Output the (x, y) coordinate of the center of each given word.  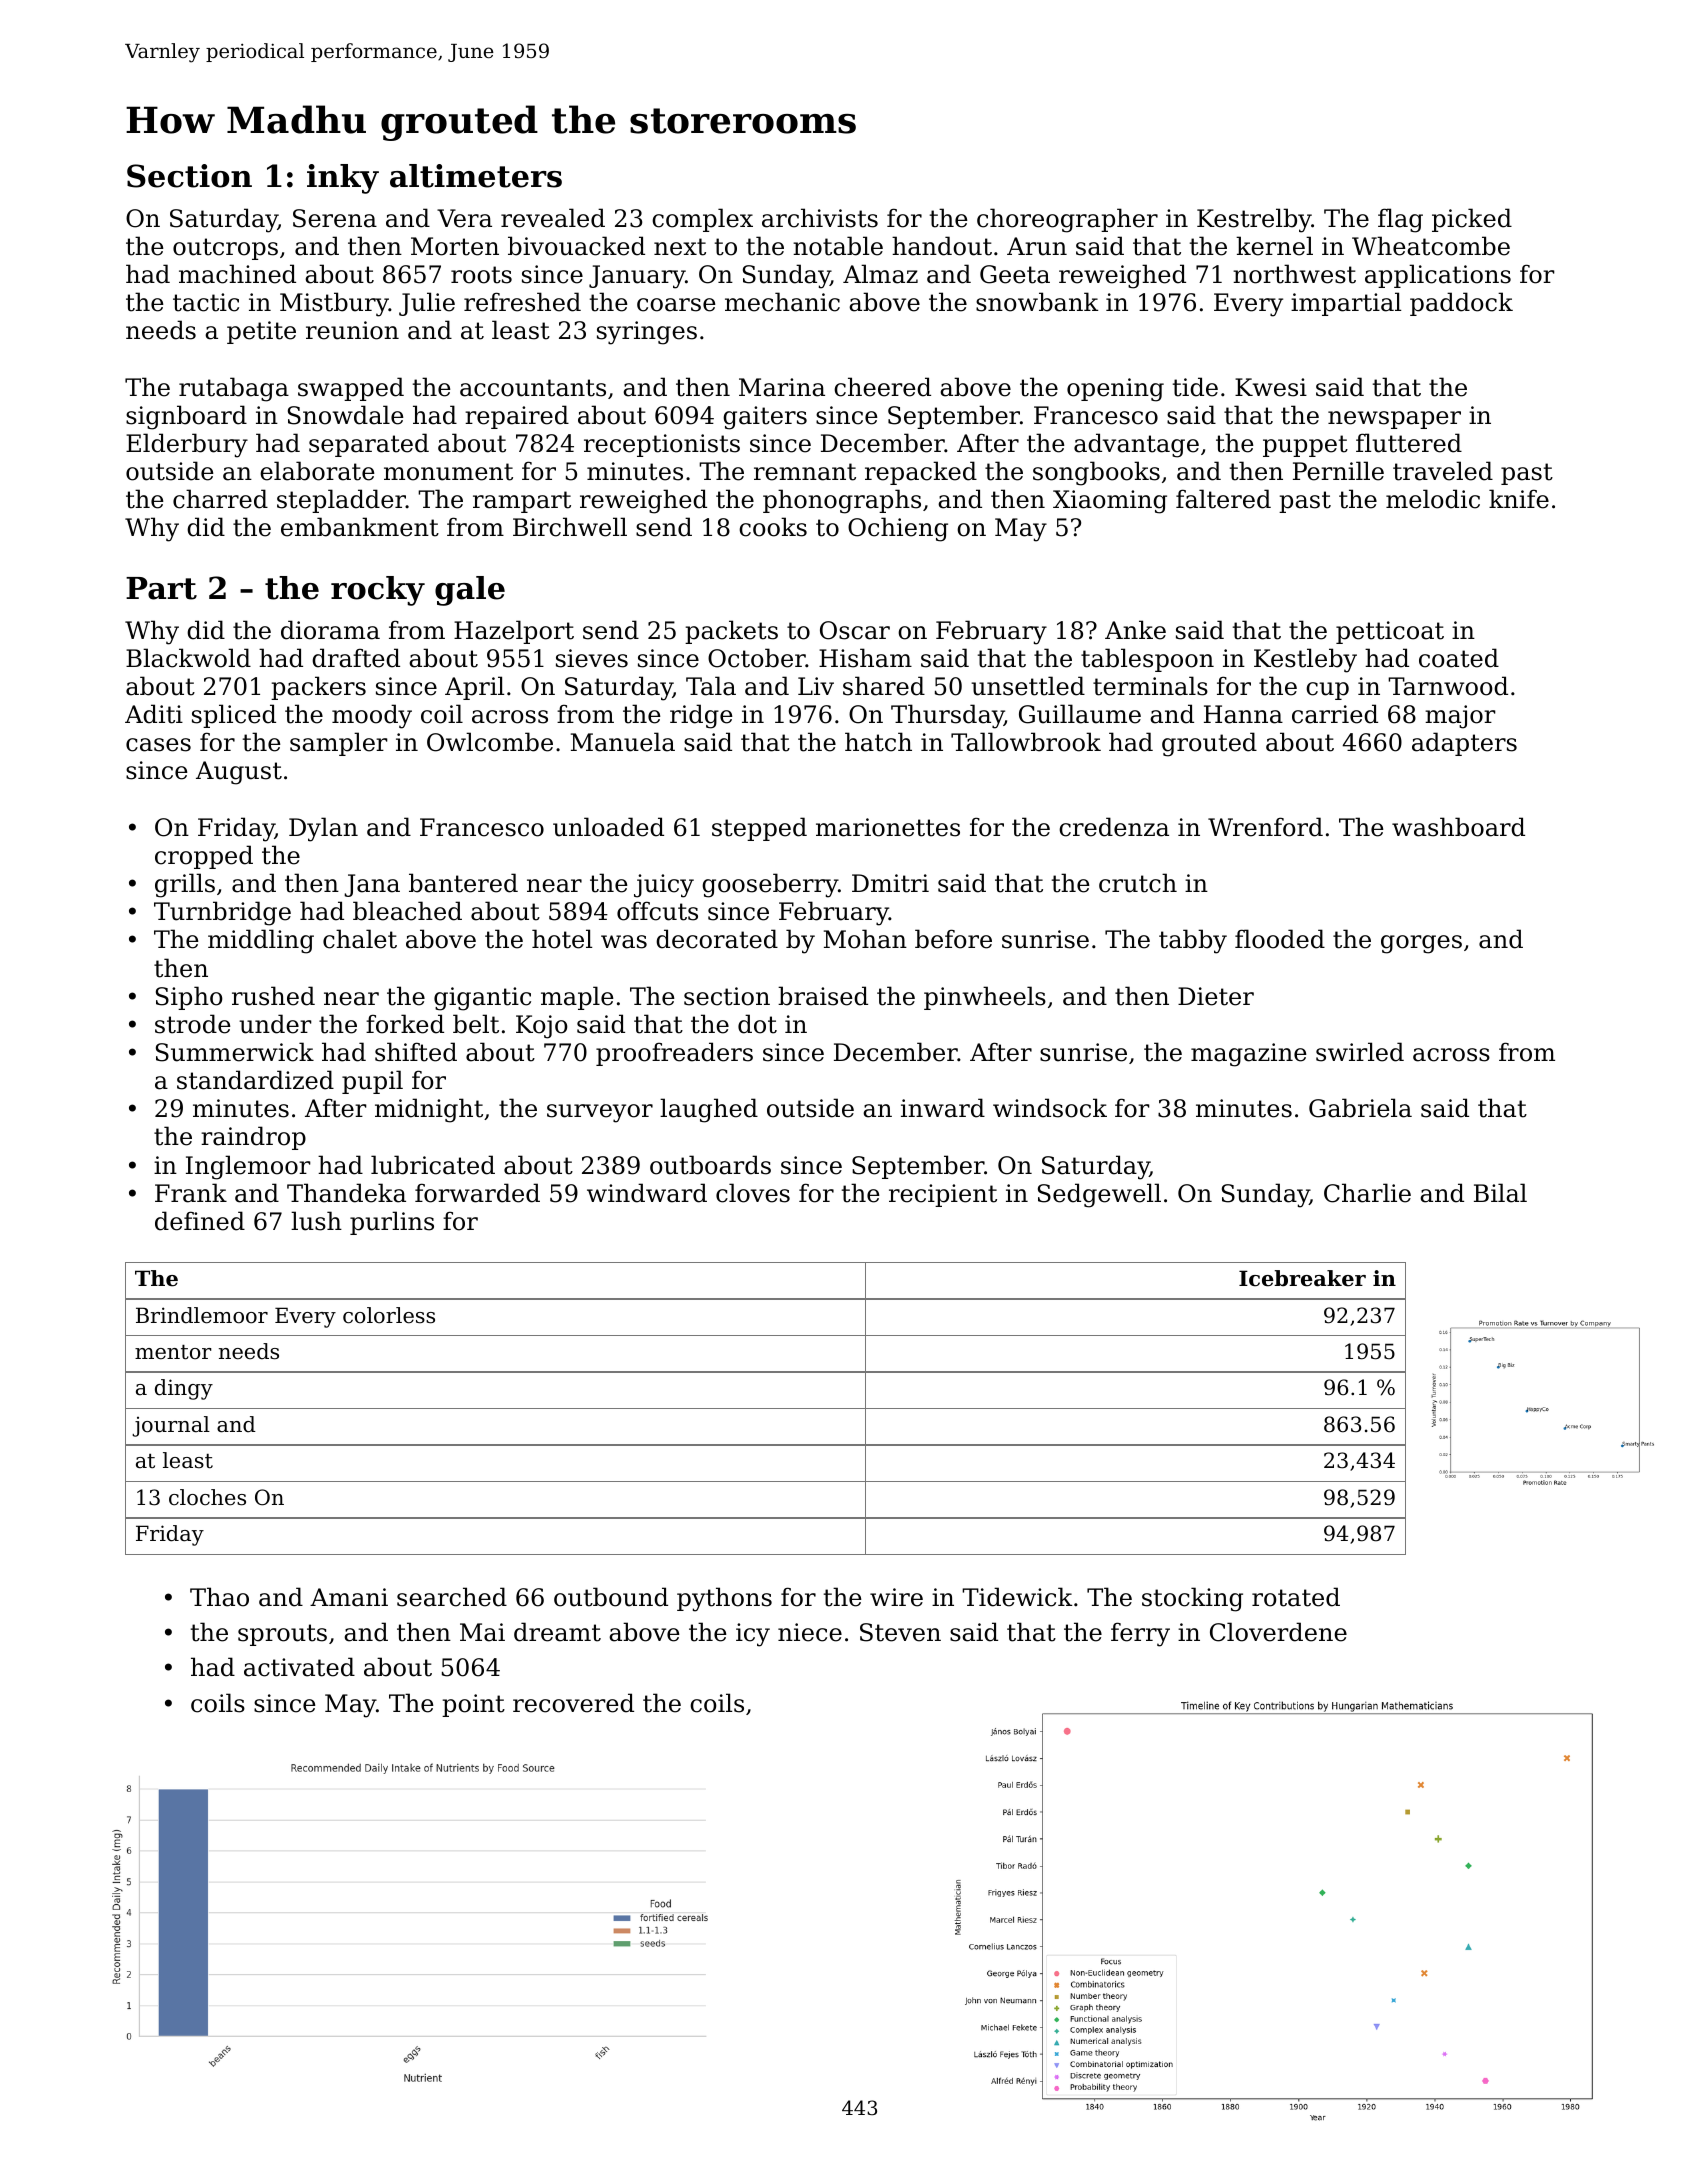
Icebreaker (1302, 1278)
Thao (219, 1597)
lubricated (433, 1165)
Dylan (323, 829)
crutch (1138, 883)
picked (1472, 220)
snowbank (1037, 302)
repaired (517, 417)
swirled (1360, 1052)
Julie (427, 304)
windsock (1050, 1108)
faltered (1223, 499)
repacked (921, 473)
